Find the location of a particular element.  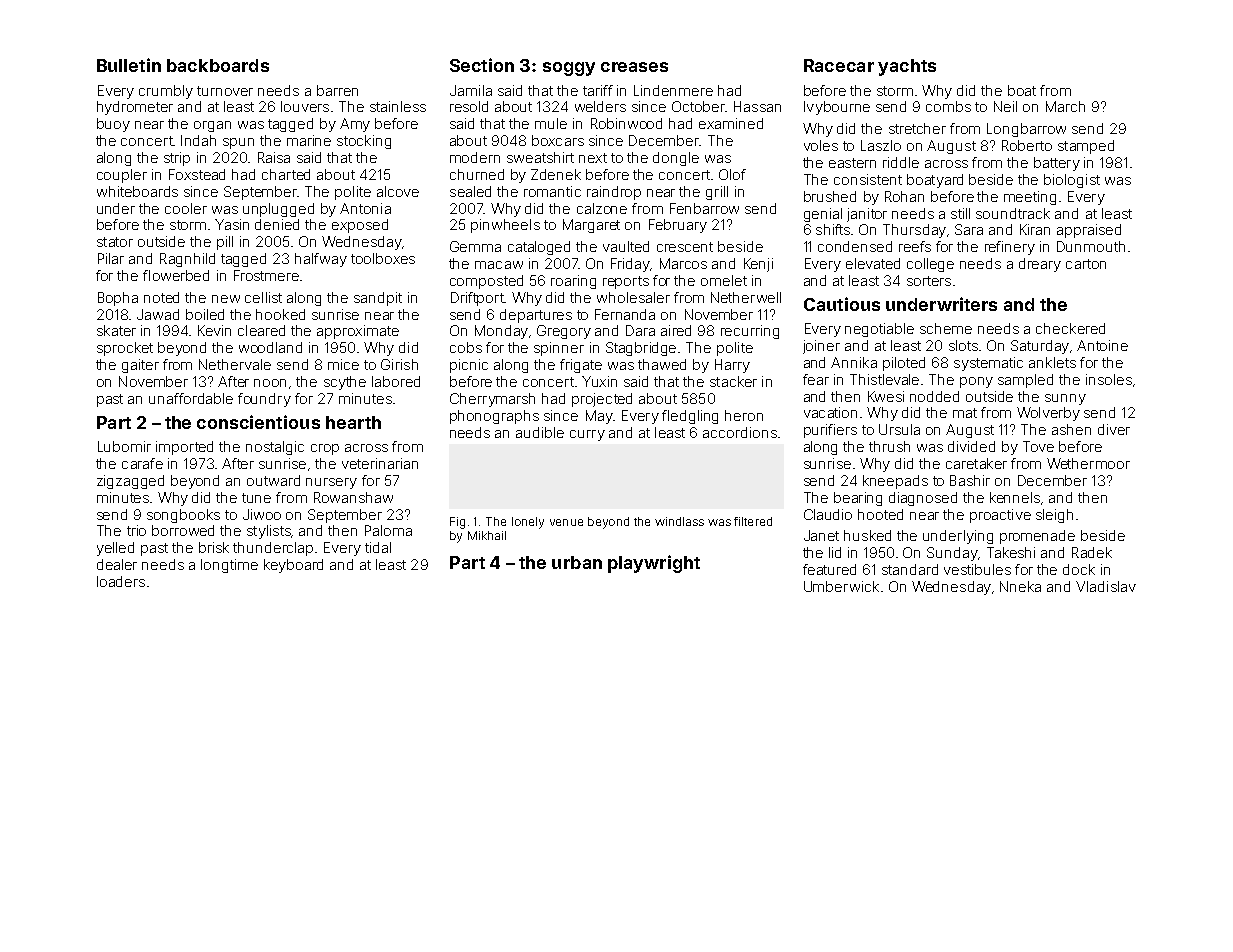

sampled is located at coordinates (1025, 381).
